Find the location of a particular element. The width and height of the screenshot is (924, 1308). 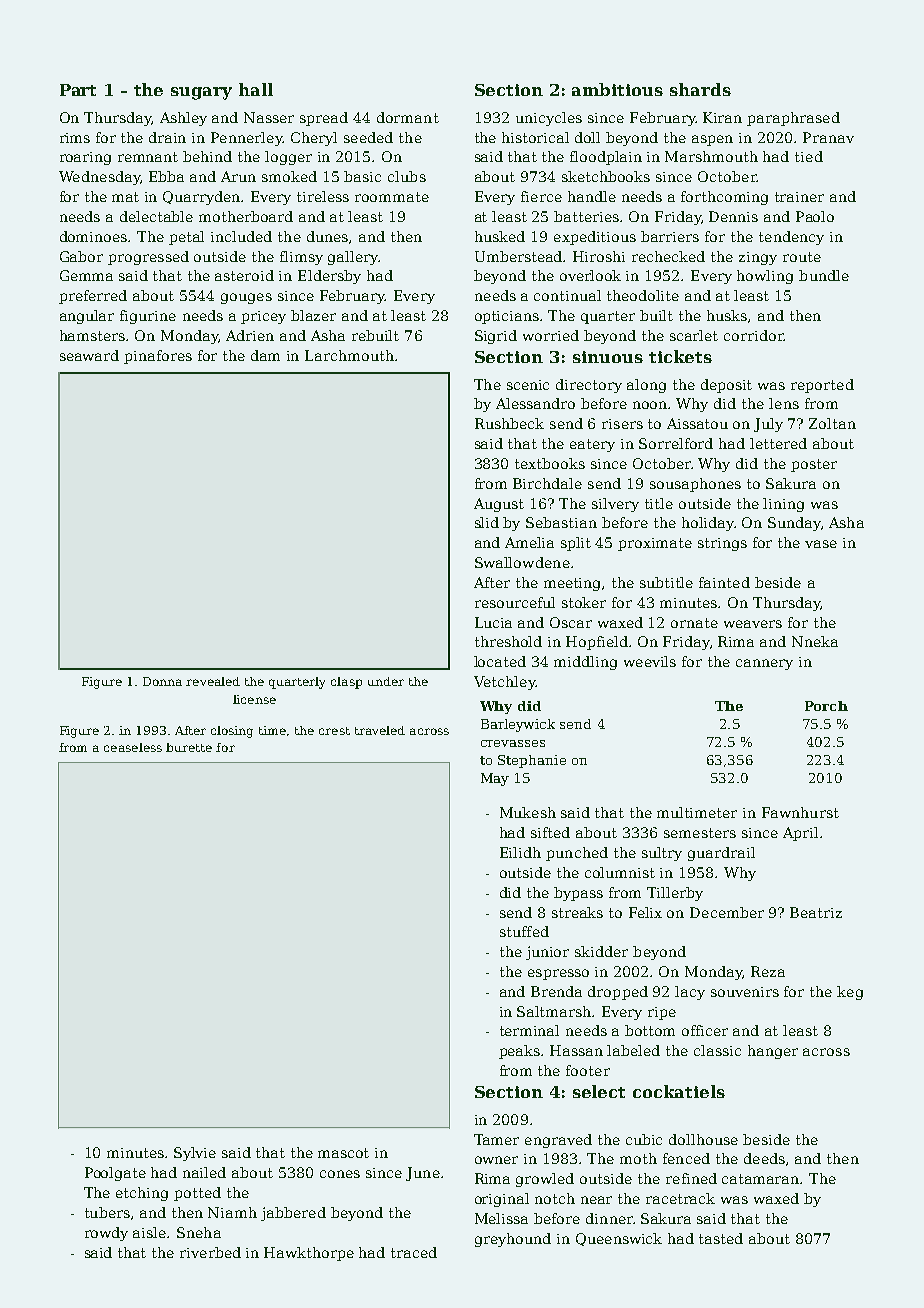

Donna is located at coordinates (162, 681).
